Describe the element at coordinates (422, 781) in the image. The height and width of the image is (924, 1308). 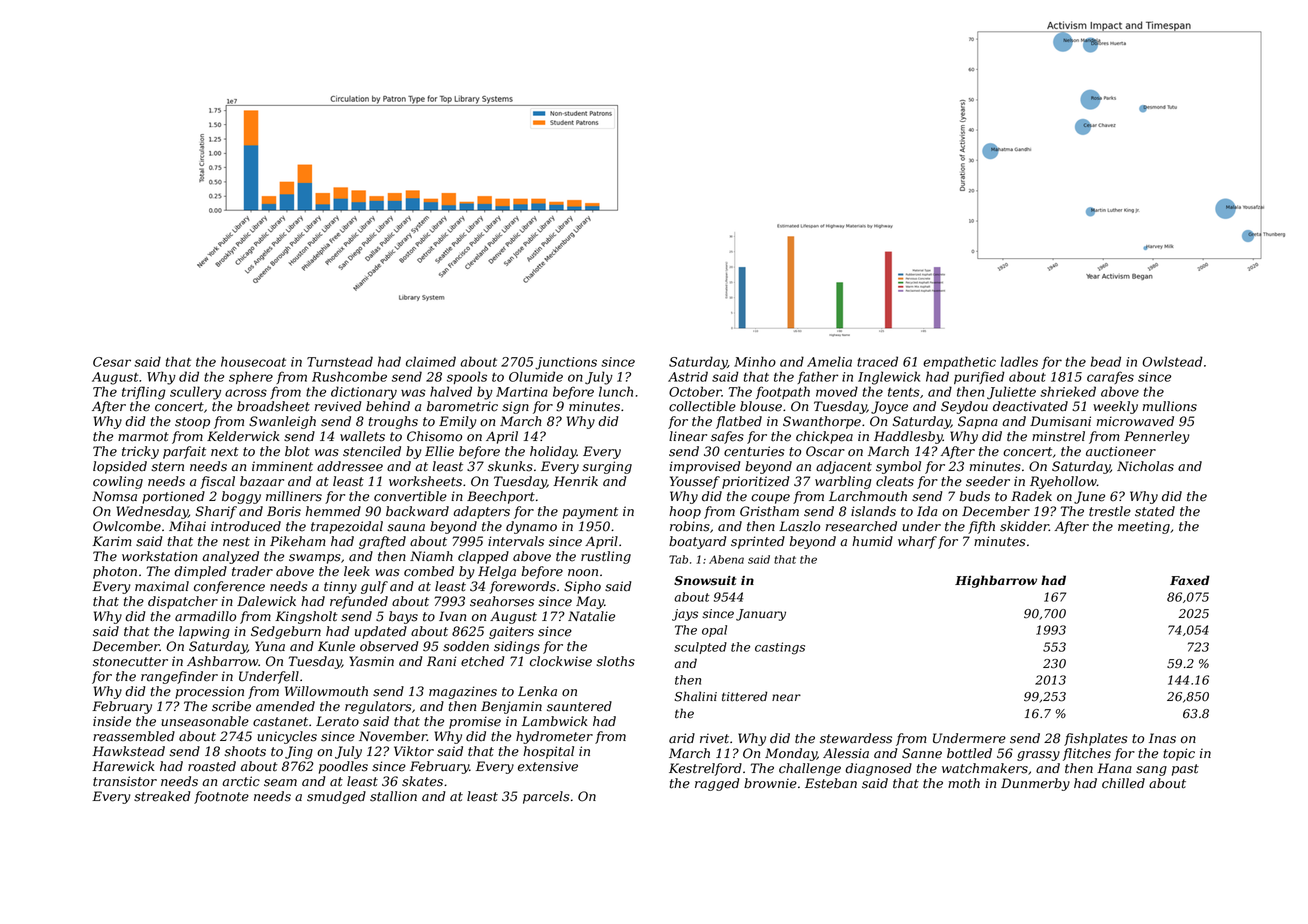
I see `skates` at that location.
